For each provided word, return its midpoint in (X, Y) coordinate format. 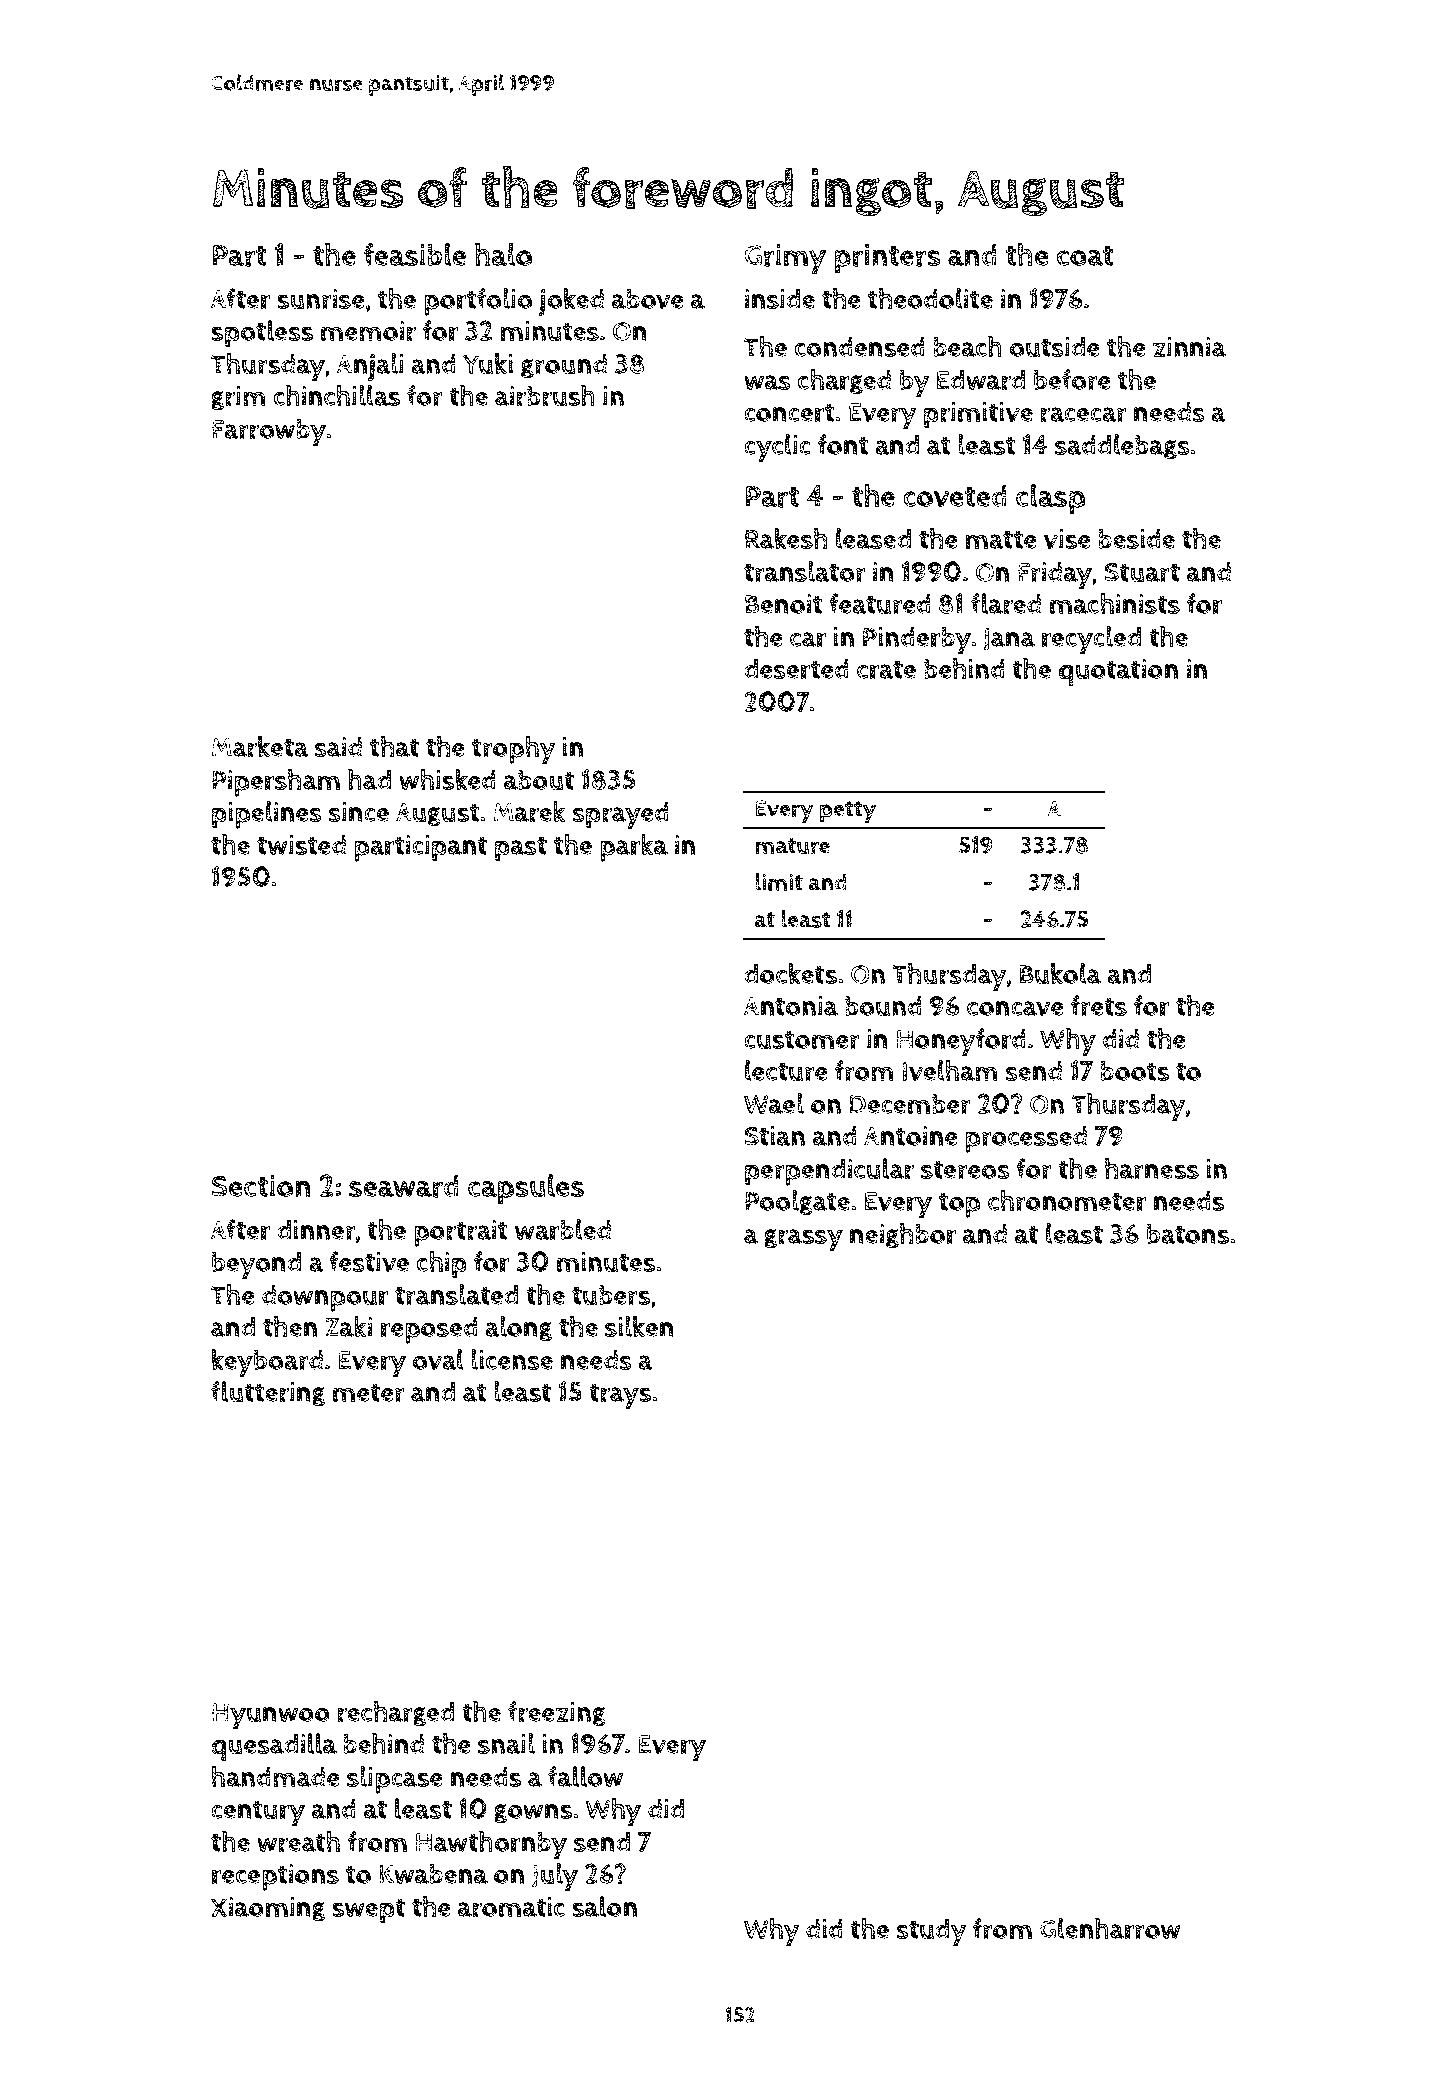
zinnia (1189, 347)
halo (503, 254)
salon (604, 1906)
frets (1099, 1006)
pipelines (267, 815)
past (521, 849)
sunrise (321, 299)
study (932, 1932)
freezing (557, 1713)
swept (368, 1911)
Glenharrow (1110, 1929)
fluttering (268, 1393)
